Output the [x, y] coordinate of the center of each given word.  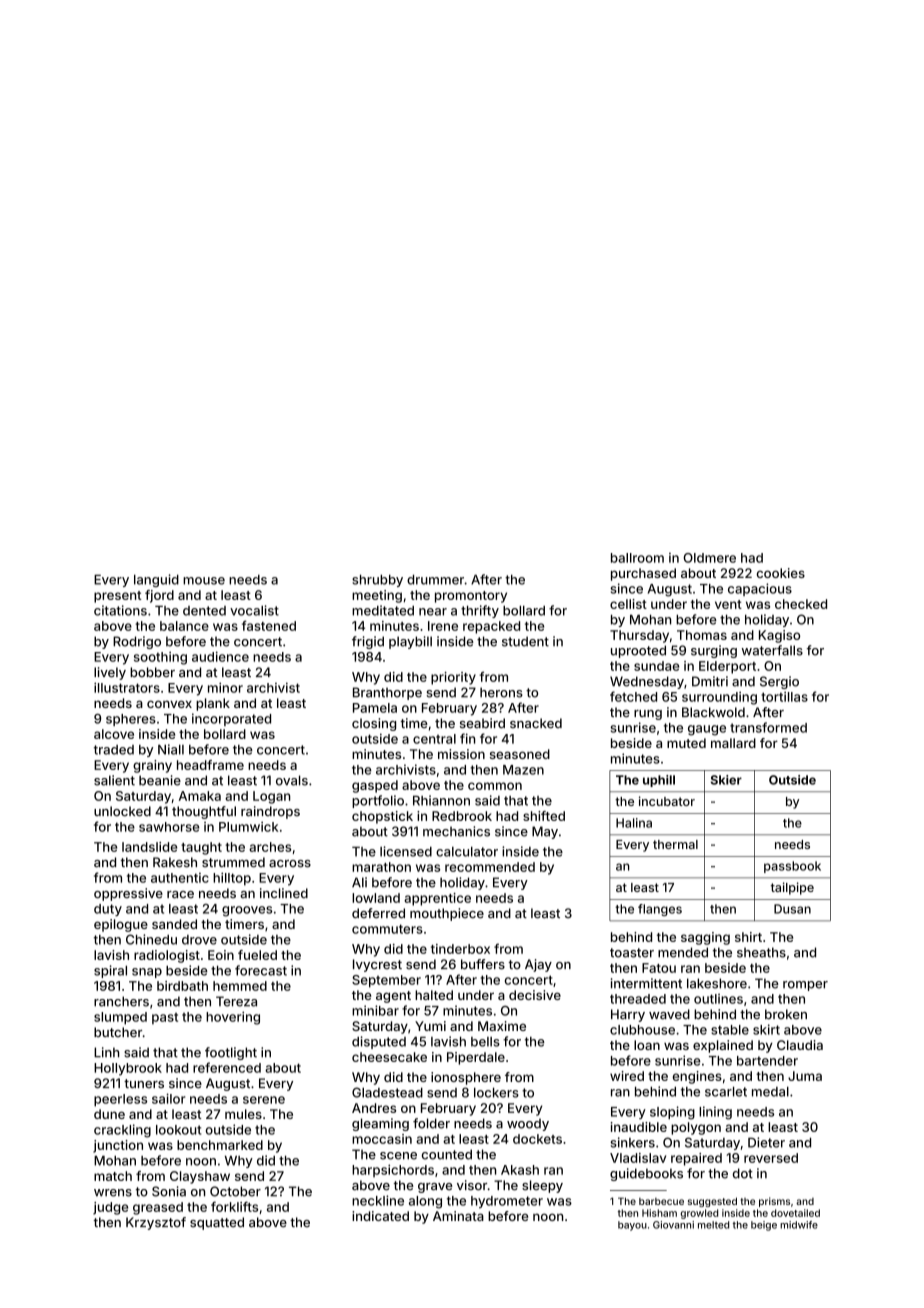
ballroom [637, 558]
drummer [435, 580]
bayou [632, 1226]
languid [156, 580]
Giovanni [673, 1225]
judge [110, 1208]
